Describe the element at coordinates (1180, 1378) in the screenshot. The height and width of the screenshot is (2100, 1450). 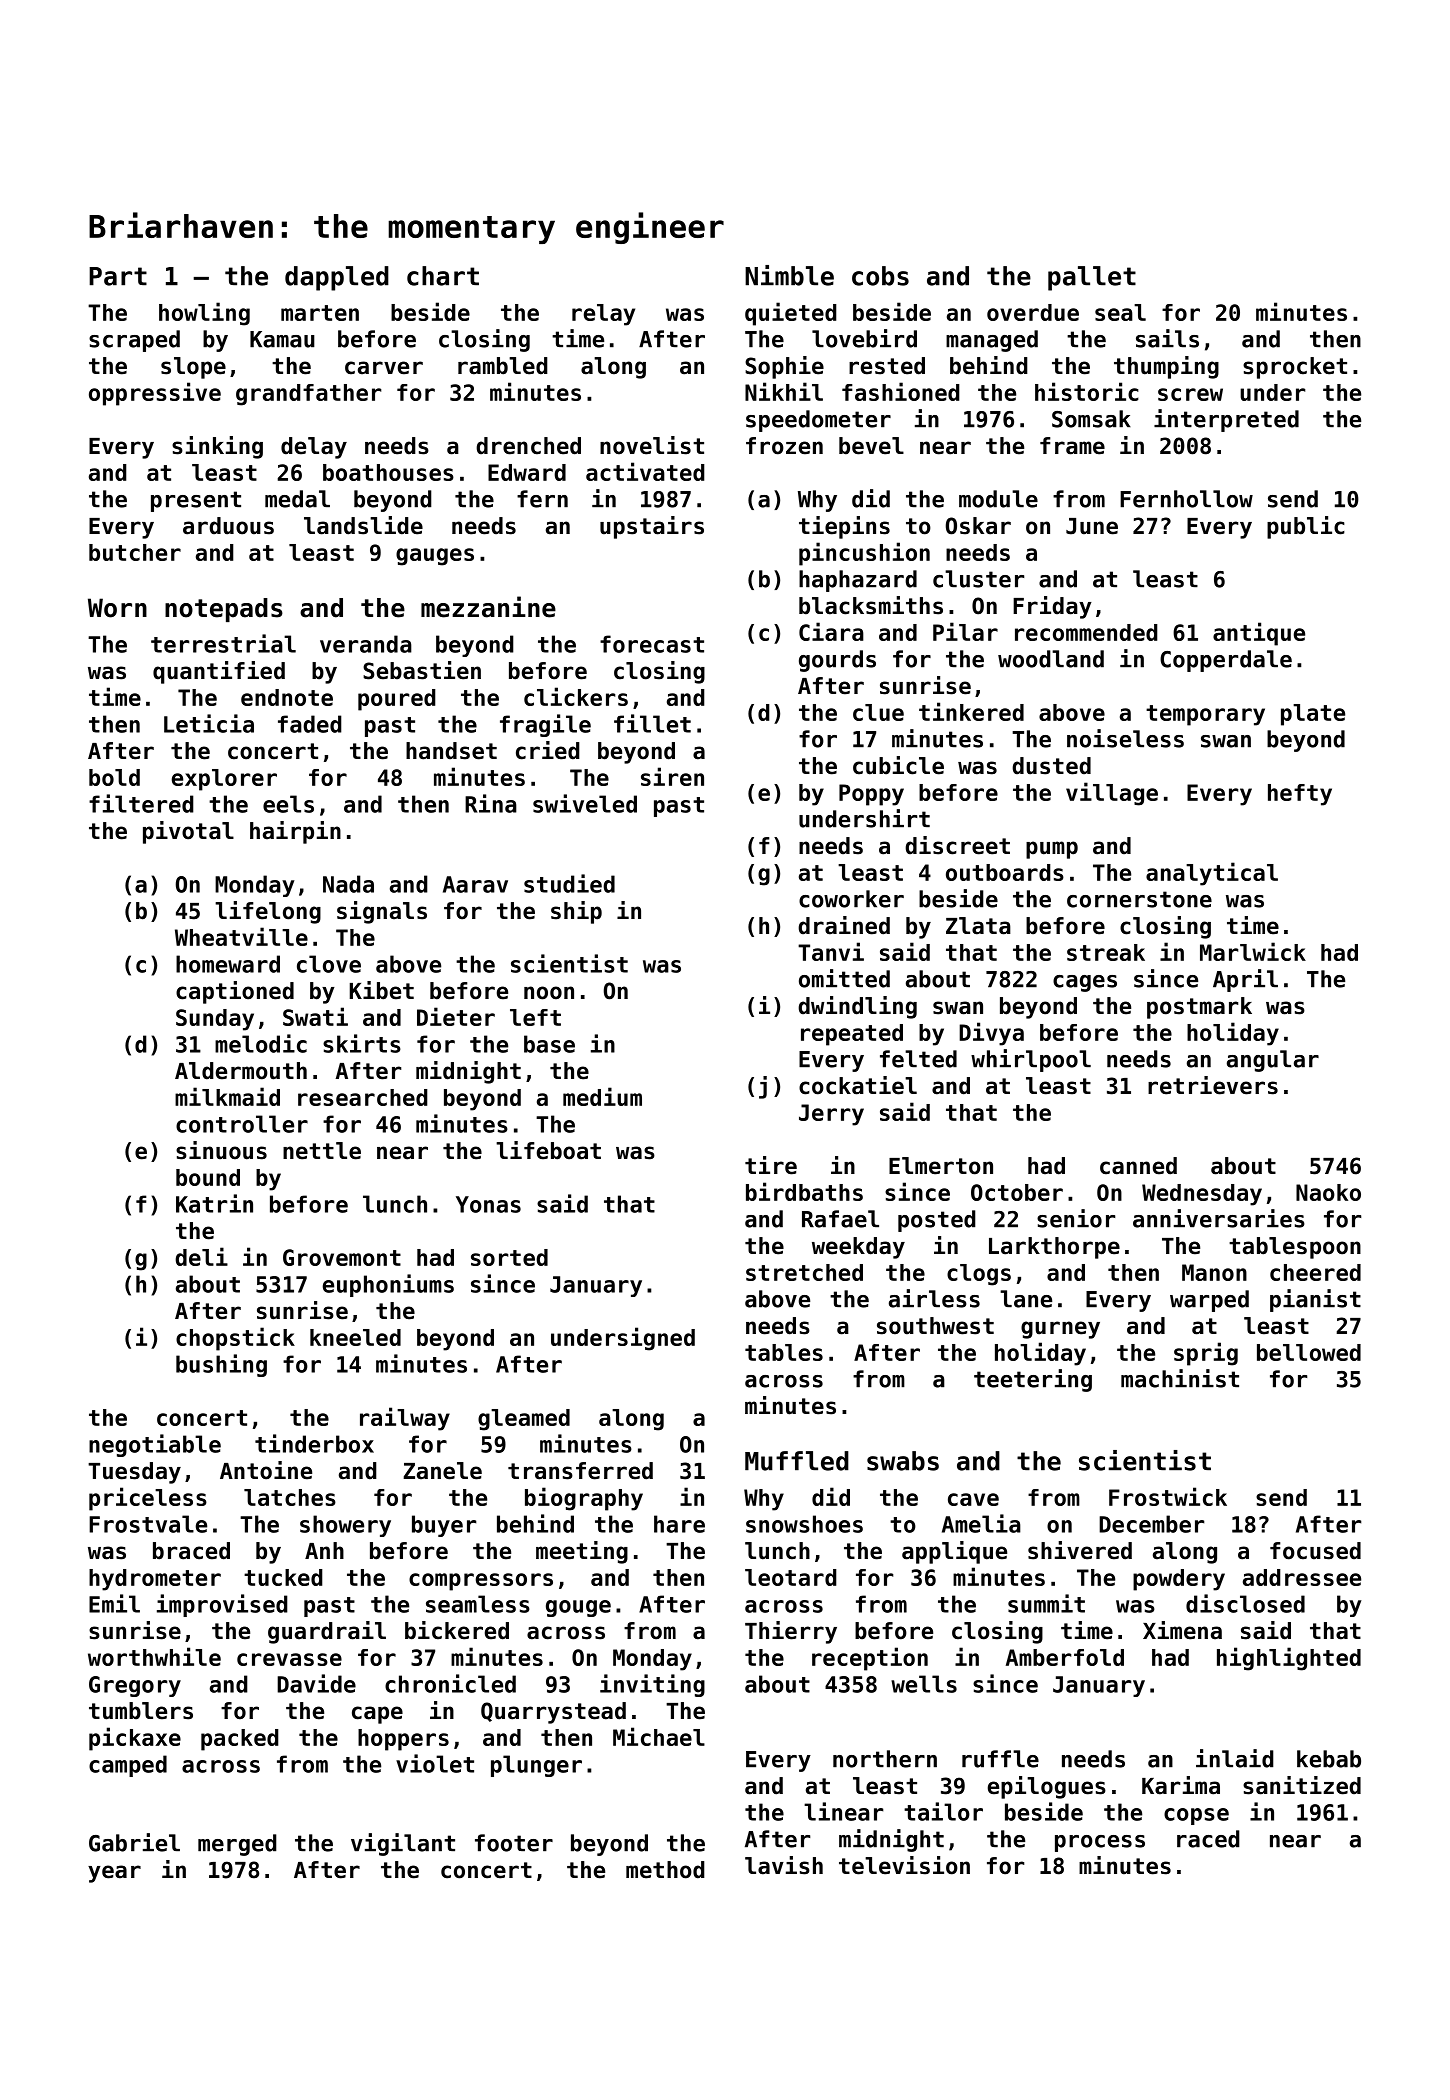
I see `machinist` at that location.
